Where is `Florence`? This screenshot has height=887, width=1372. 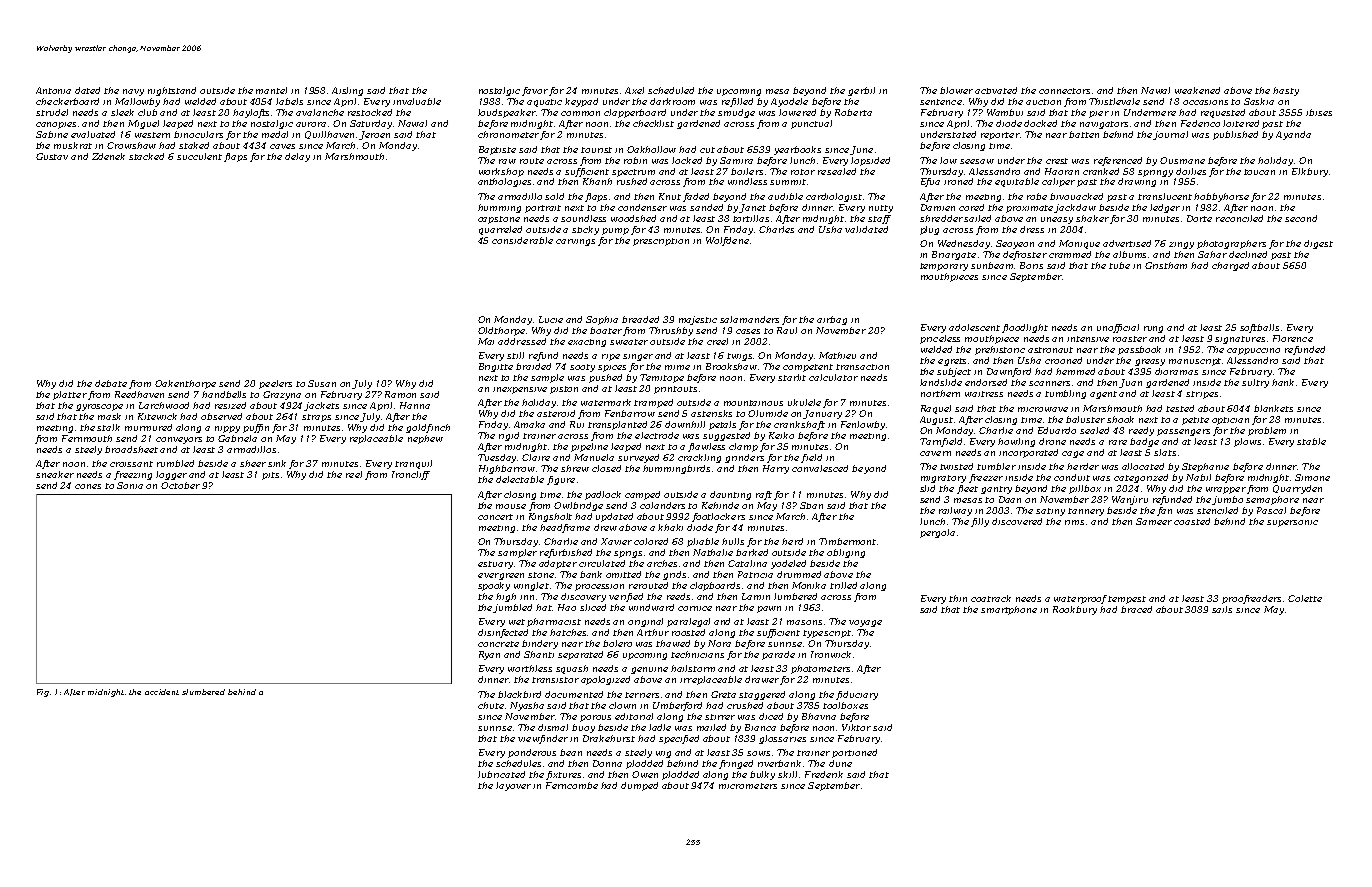
Florence is located at coordinates (1293, 338).
